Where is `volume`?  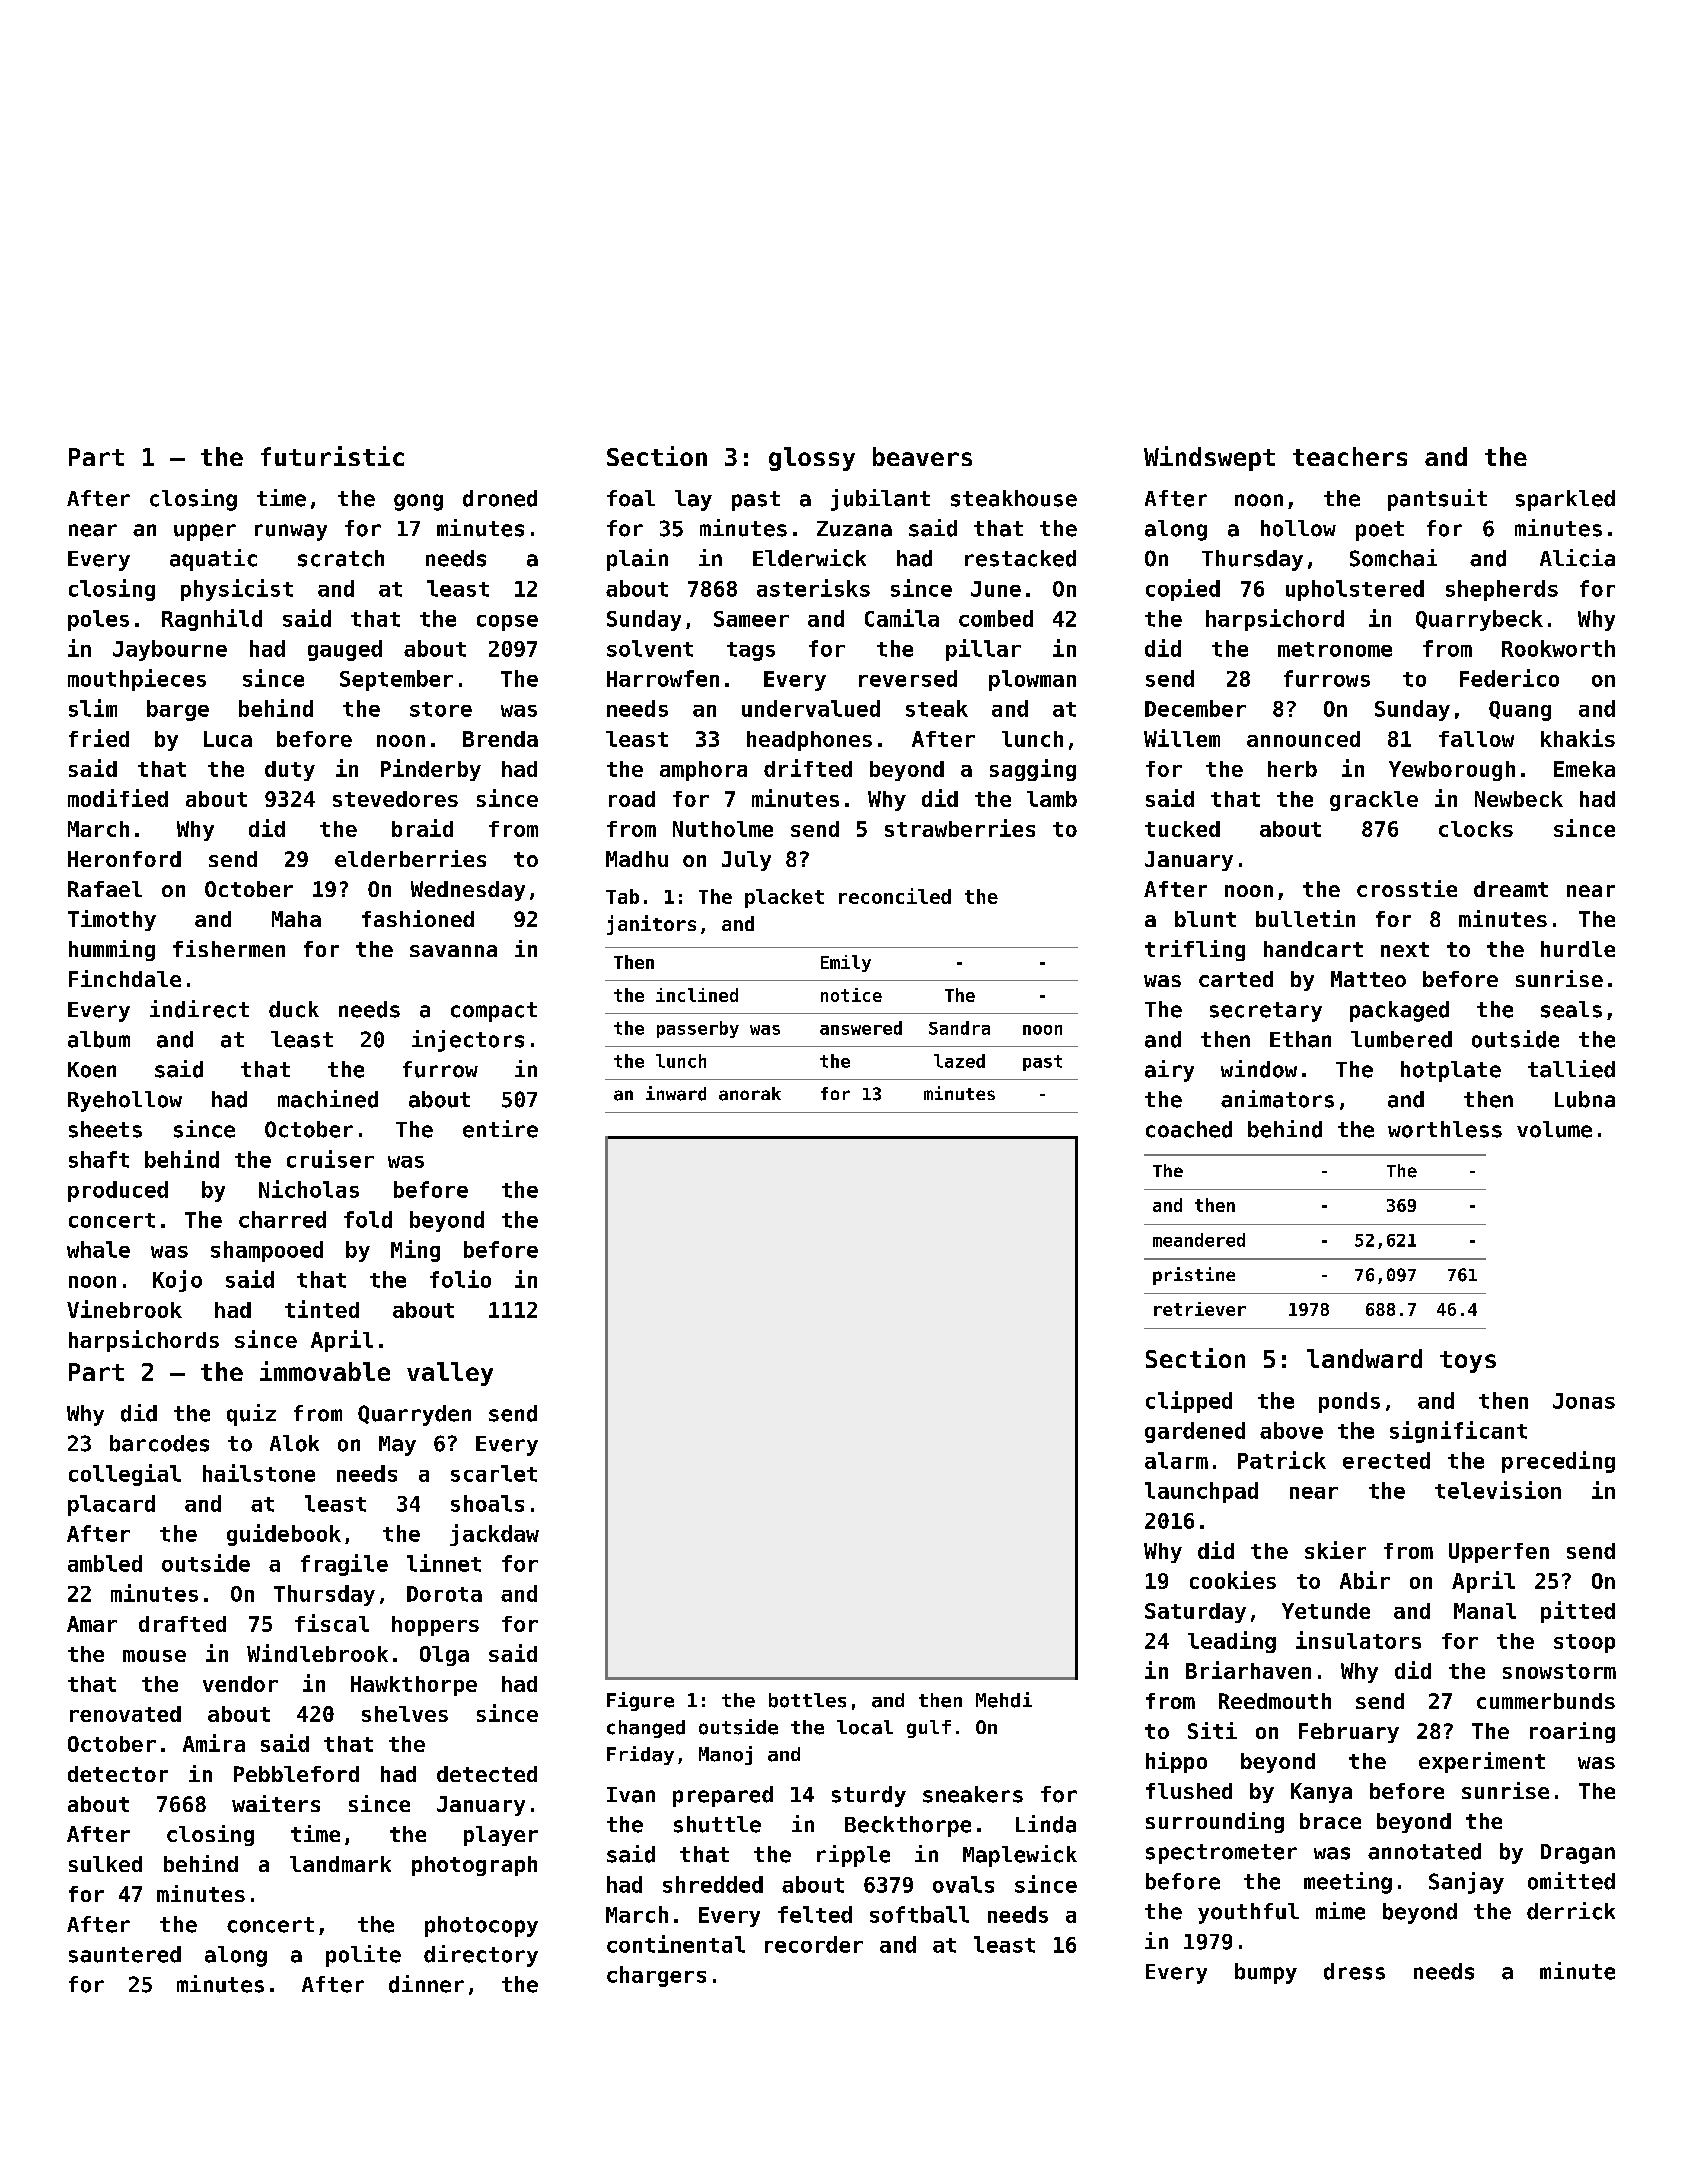
volume is located at coordinates (1554, 1129).
